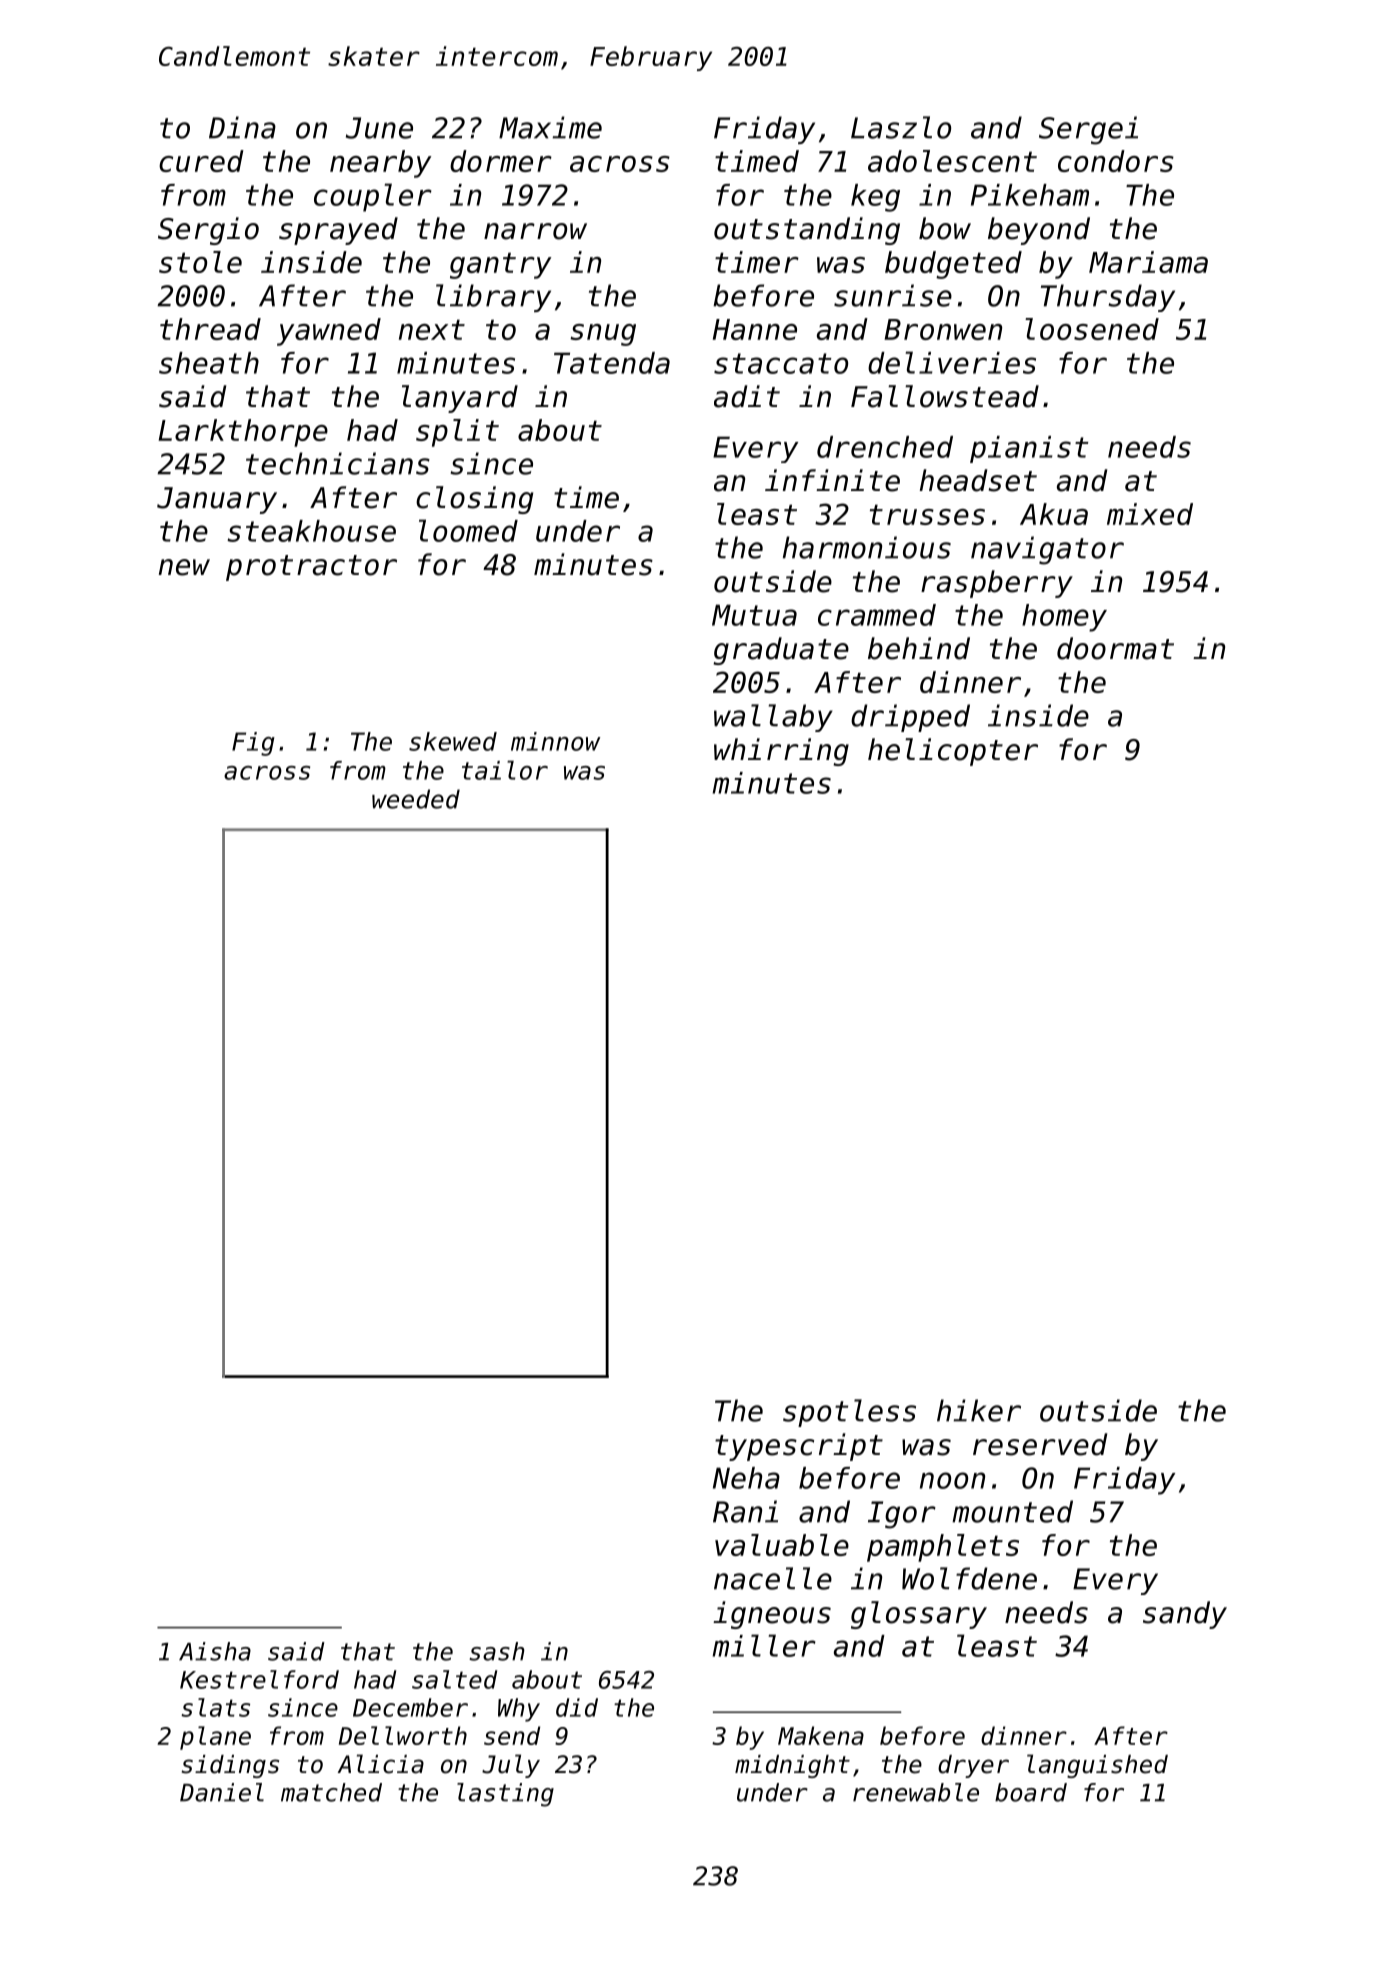 The image size is (1386, 1969). I want to click on keg, so click(875, 198).
